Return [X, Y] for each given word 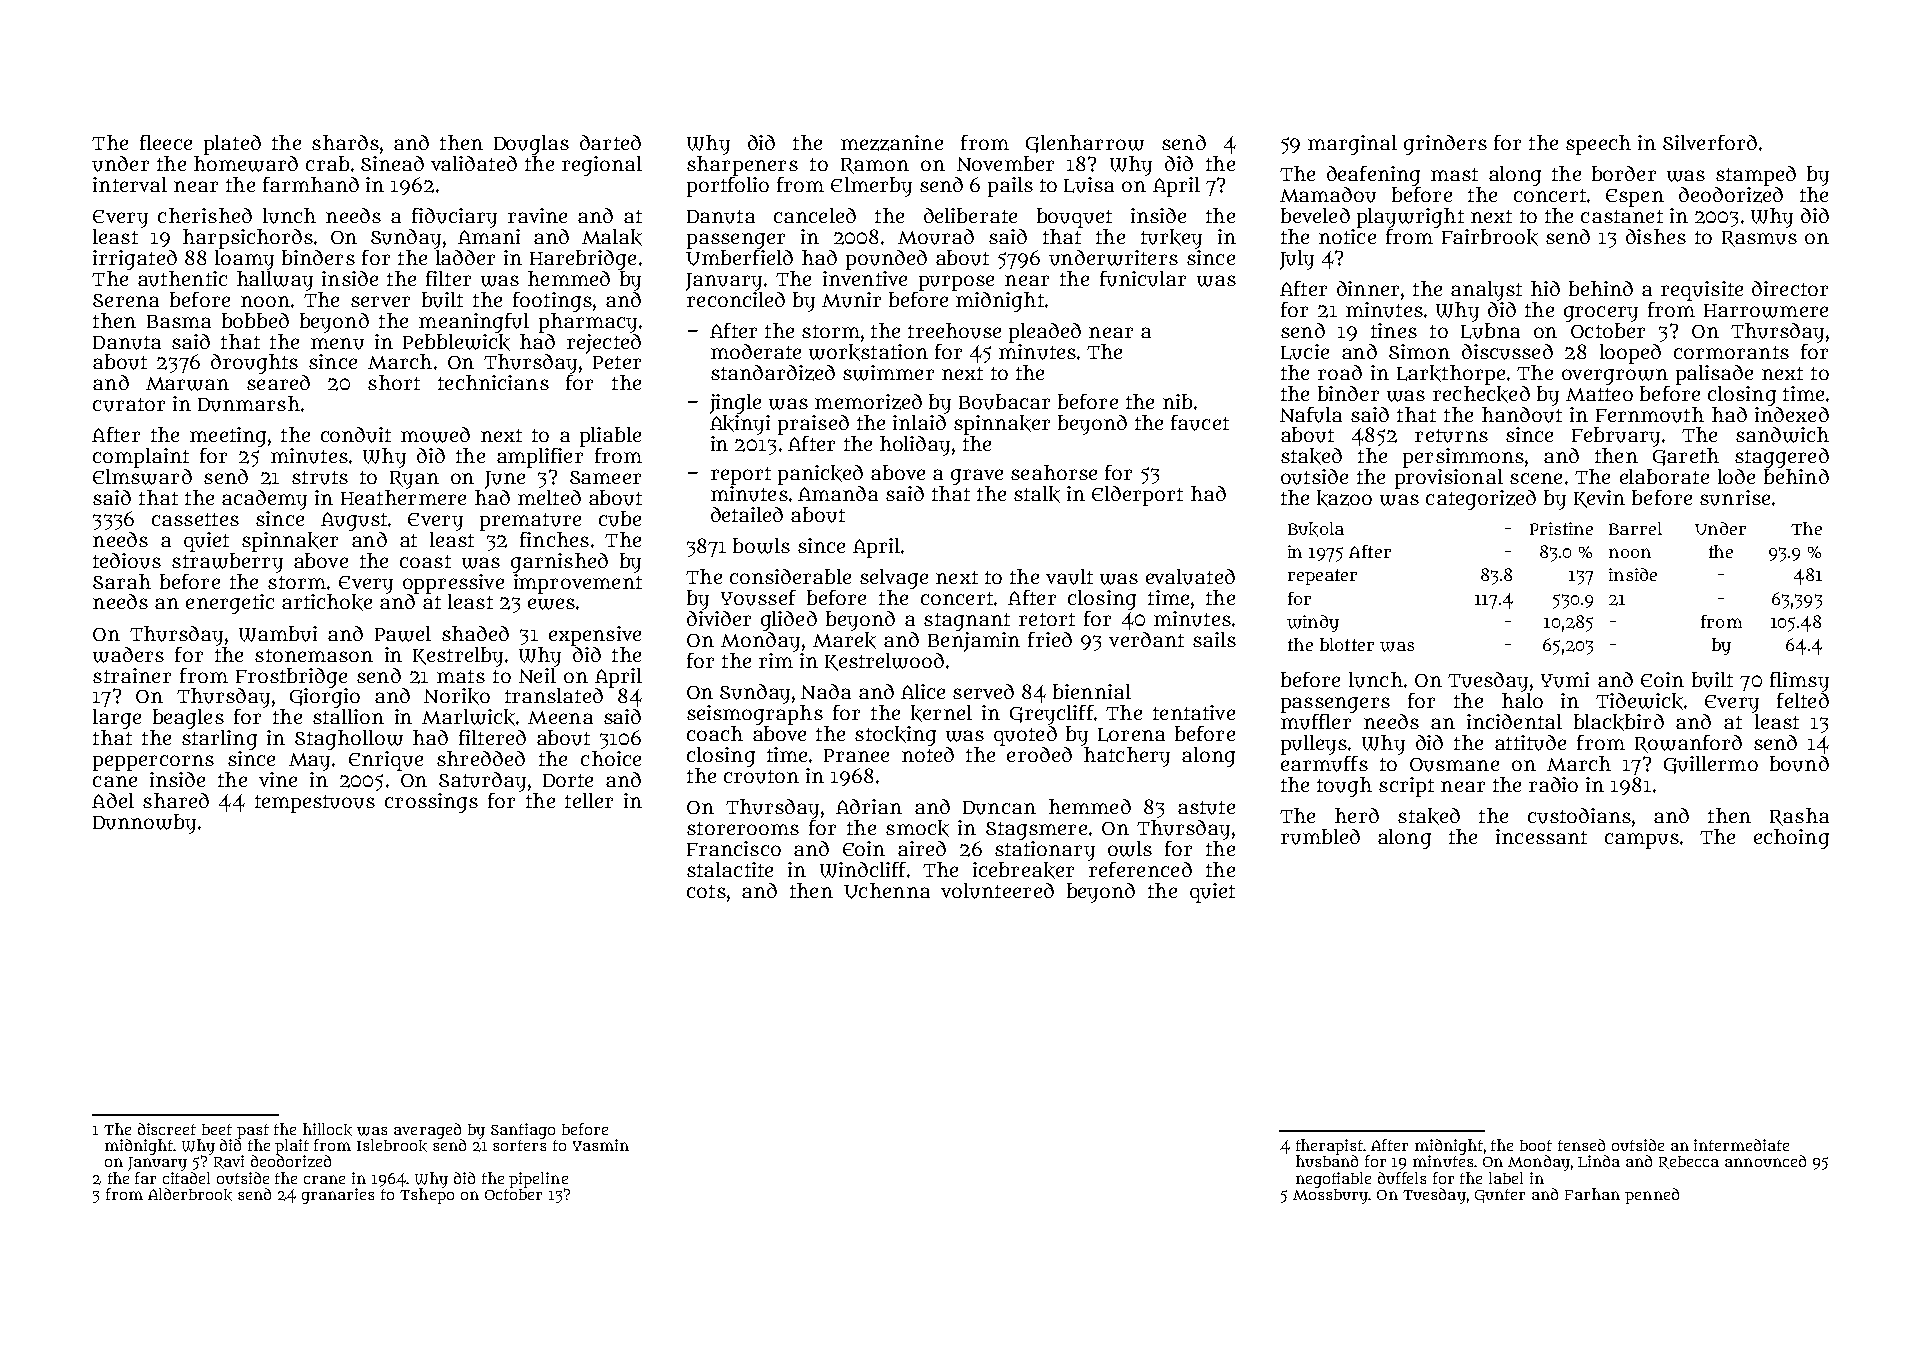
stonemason [314, 655]
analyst [1486, 291]
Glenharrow [1085, 144]
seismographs [755, 715]
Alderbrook [190, 1194]
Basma [179, 321]
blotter [1347, 644]
